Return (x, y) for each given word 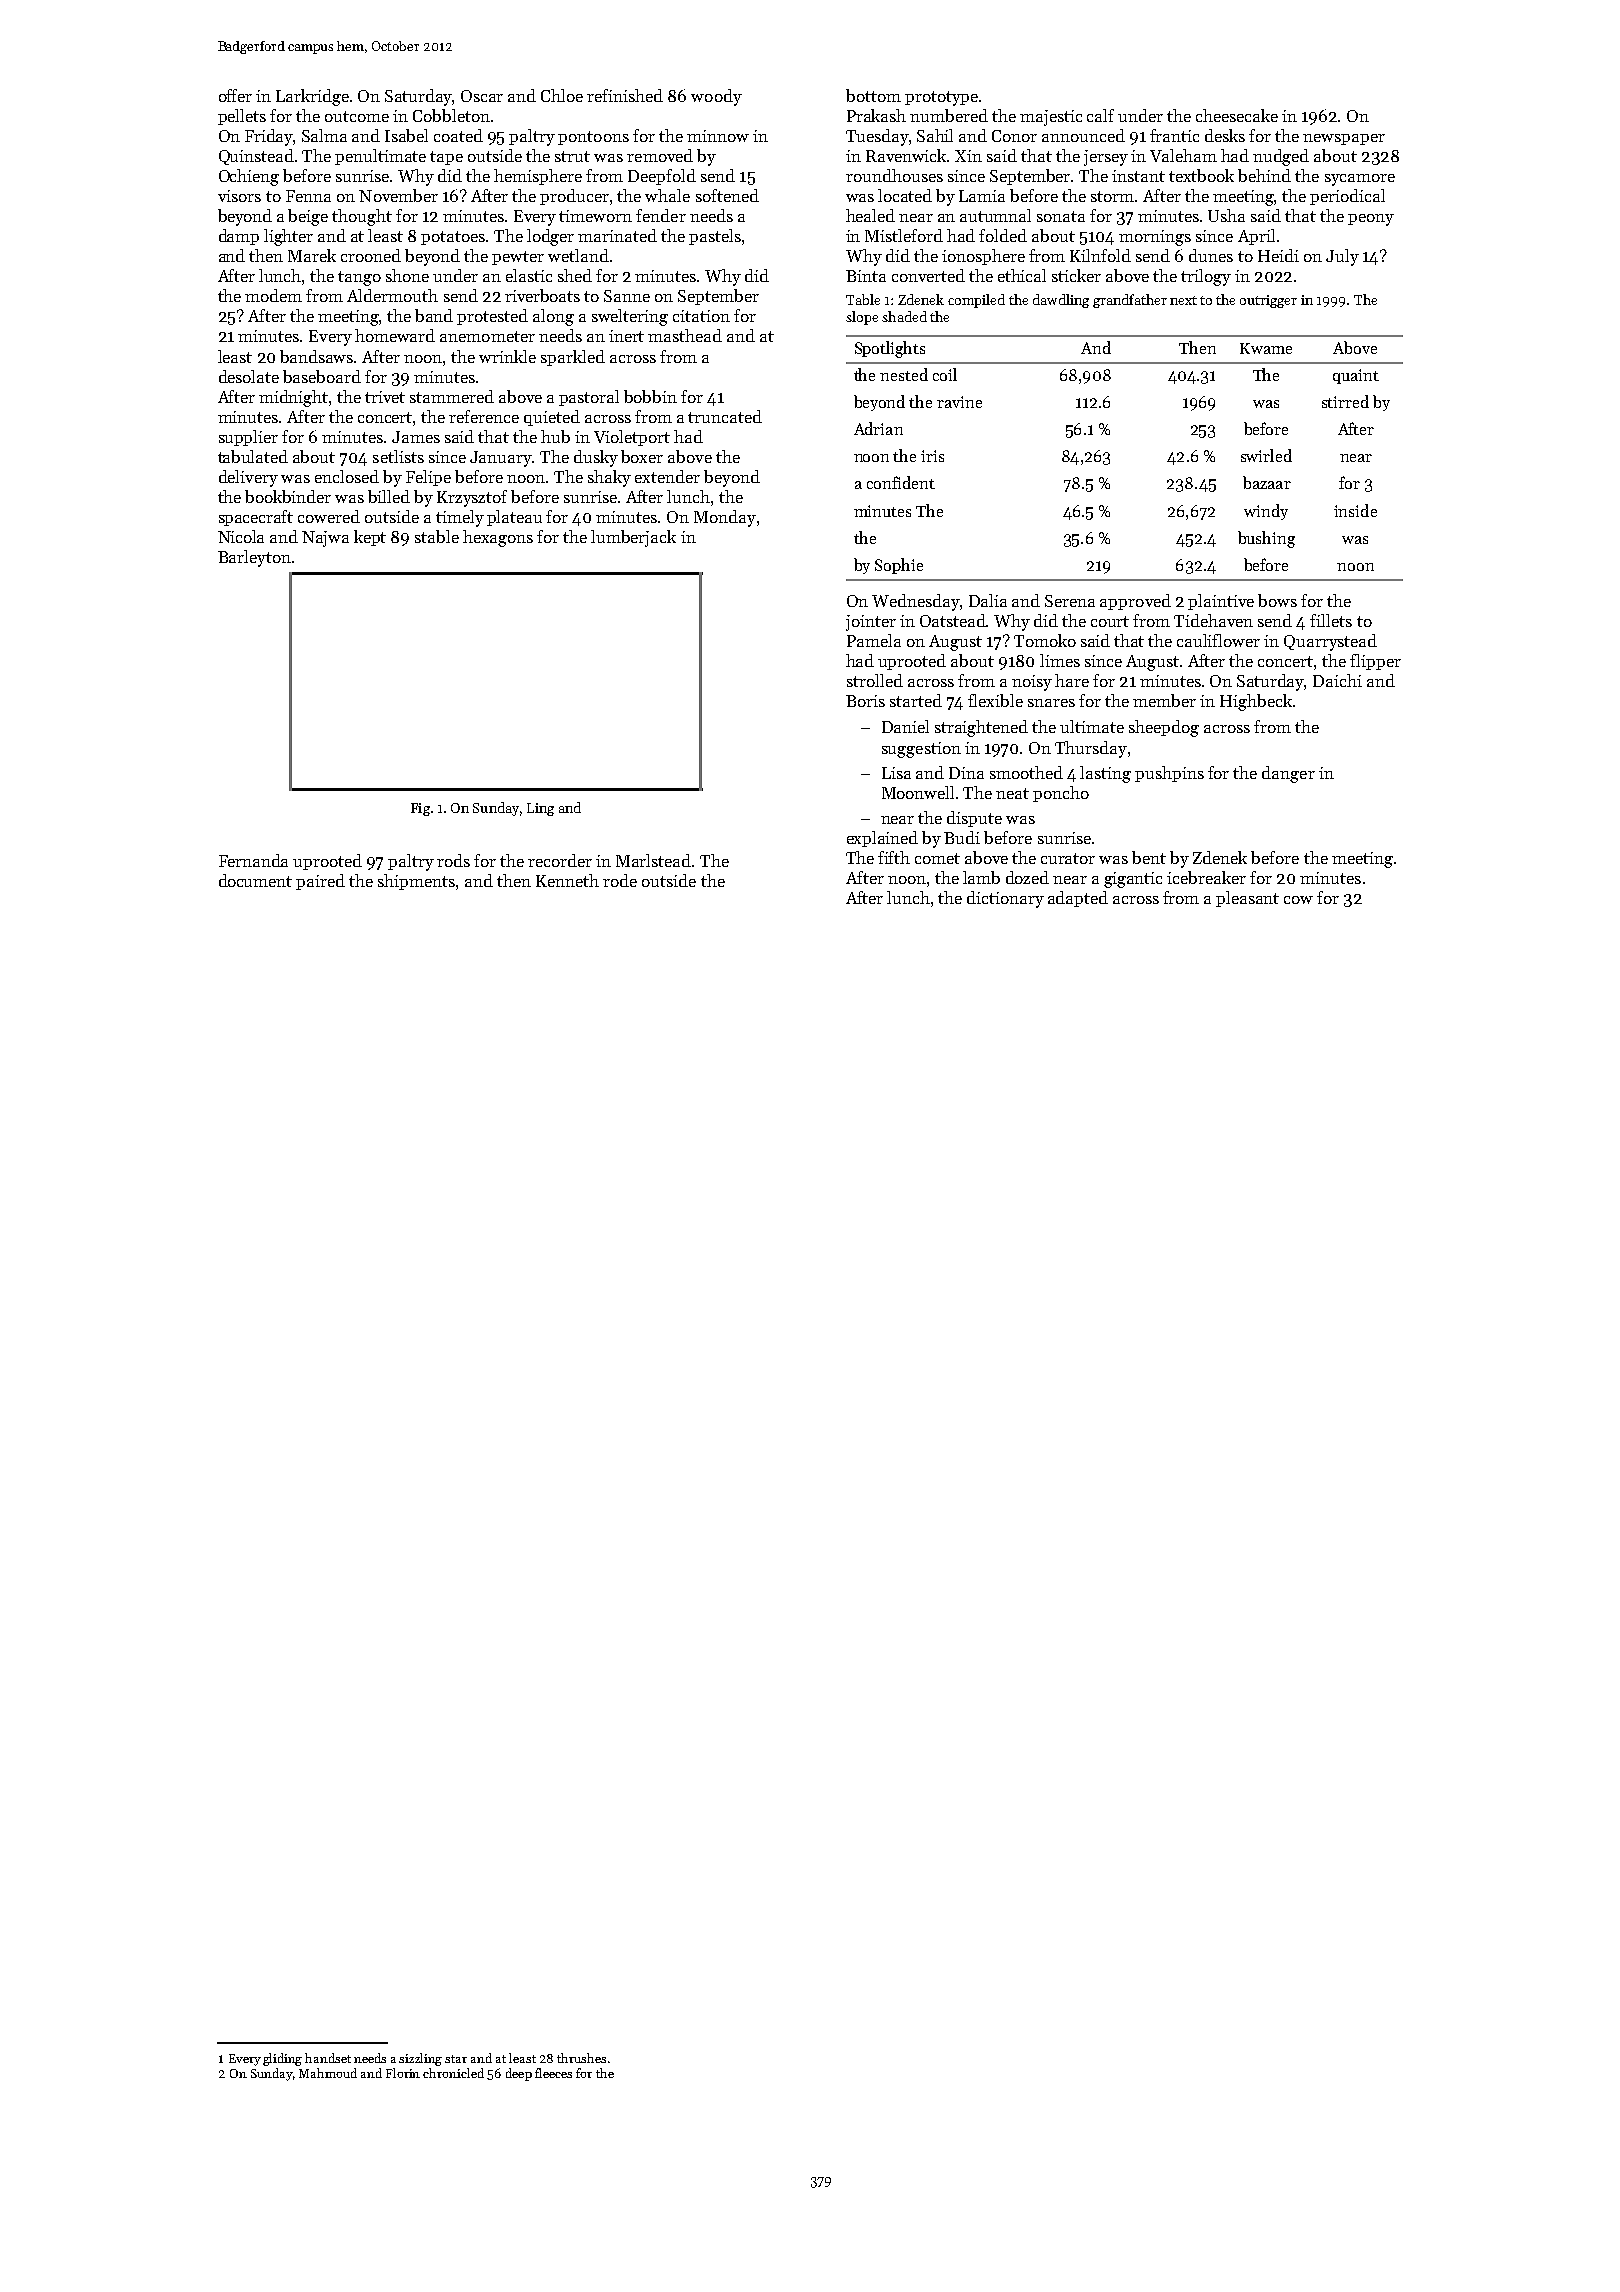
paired (320, 882)
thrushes (581, 2058)
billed (389, 496)
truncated (725, 416)
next (1183, 300)
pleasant (1247, 899)
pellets (242, 117)
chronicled (453, 2073)
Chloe (562, 95)
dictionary (1005, 899)
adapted (1078, 899)
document (255, 880)
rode (620, 880)
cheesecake (1237, 115)
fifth (894, 857)
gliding (282, 2059)
